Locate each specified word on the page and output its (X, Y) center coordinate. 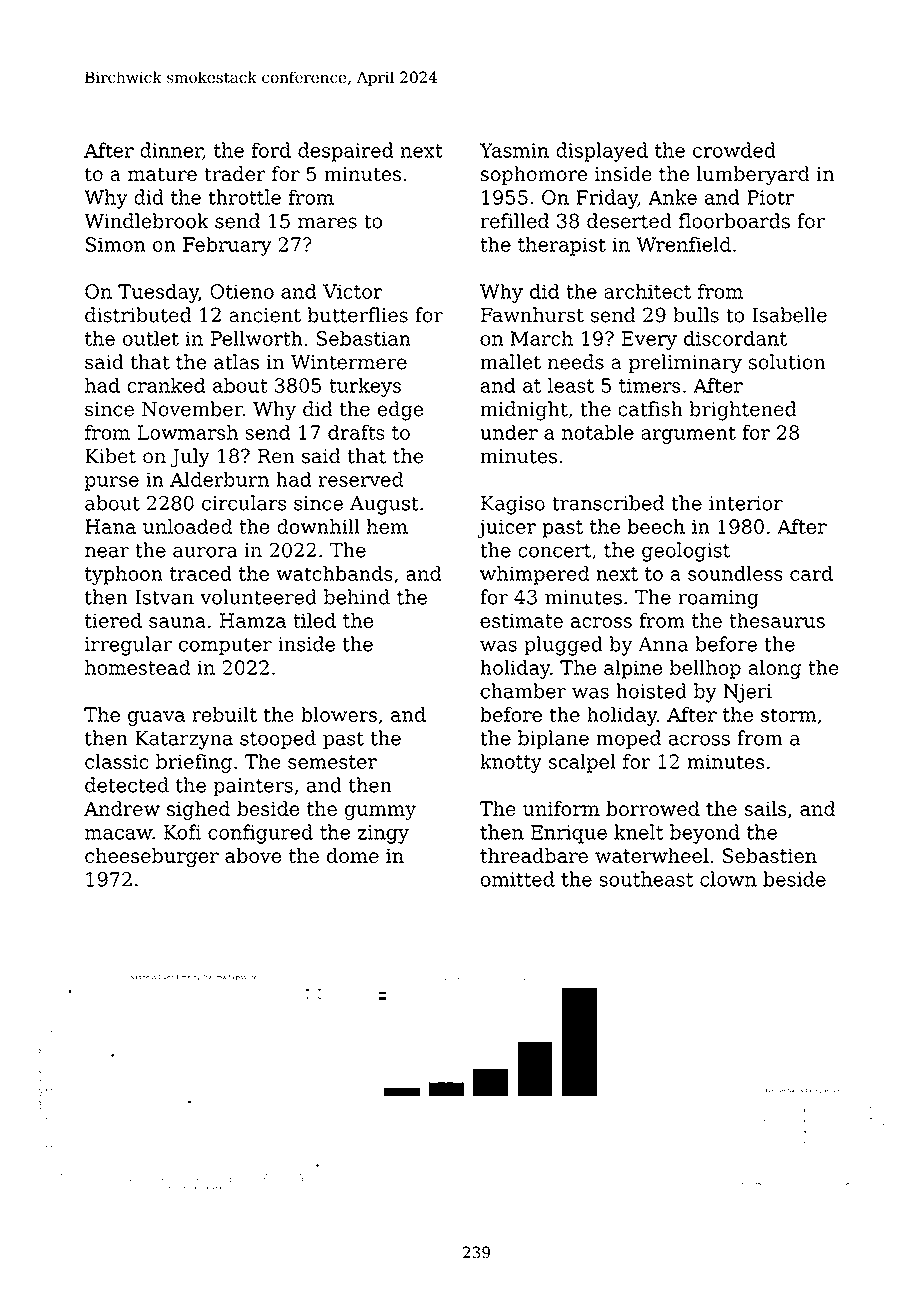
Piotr (770, 197)
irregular (128, 646)
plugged (563, 646)
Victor (352, 291)
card (811, 573)
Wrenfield (683, 244)
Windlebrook (146, 221)
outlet (151, 338)
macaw (118, 834)
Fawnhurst (532, 315)
